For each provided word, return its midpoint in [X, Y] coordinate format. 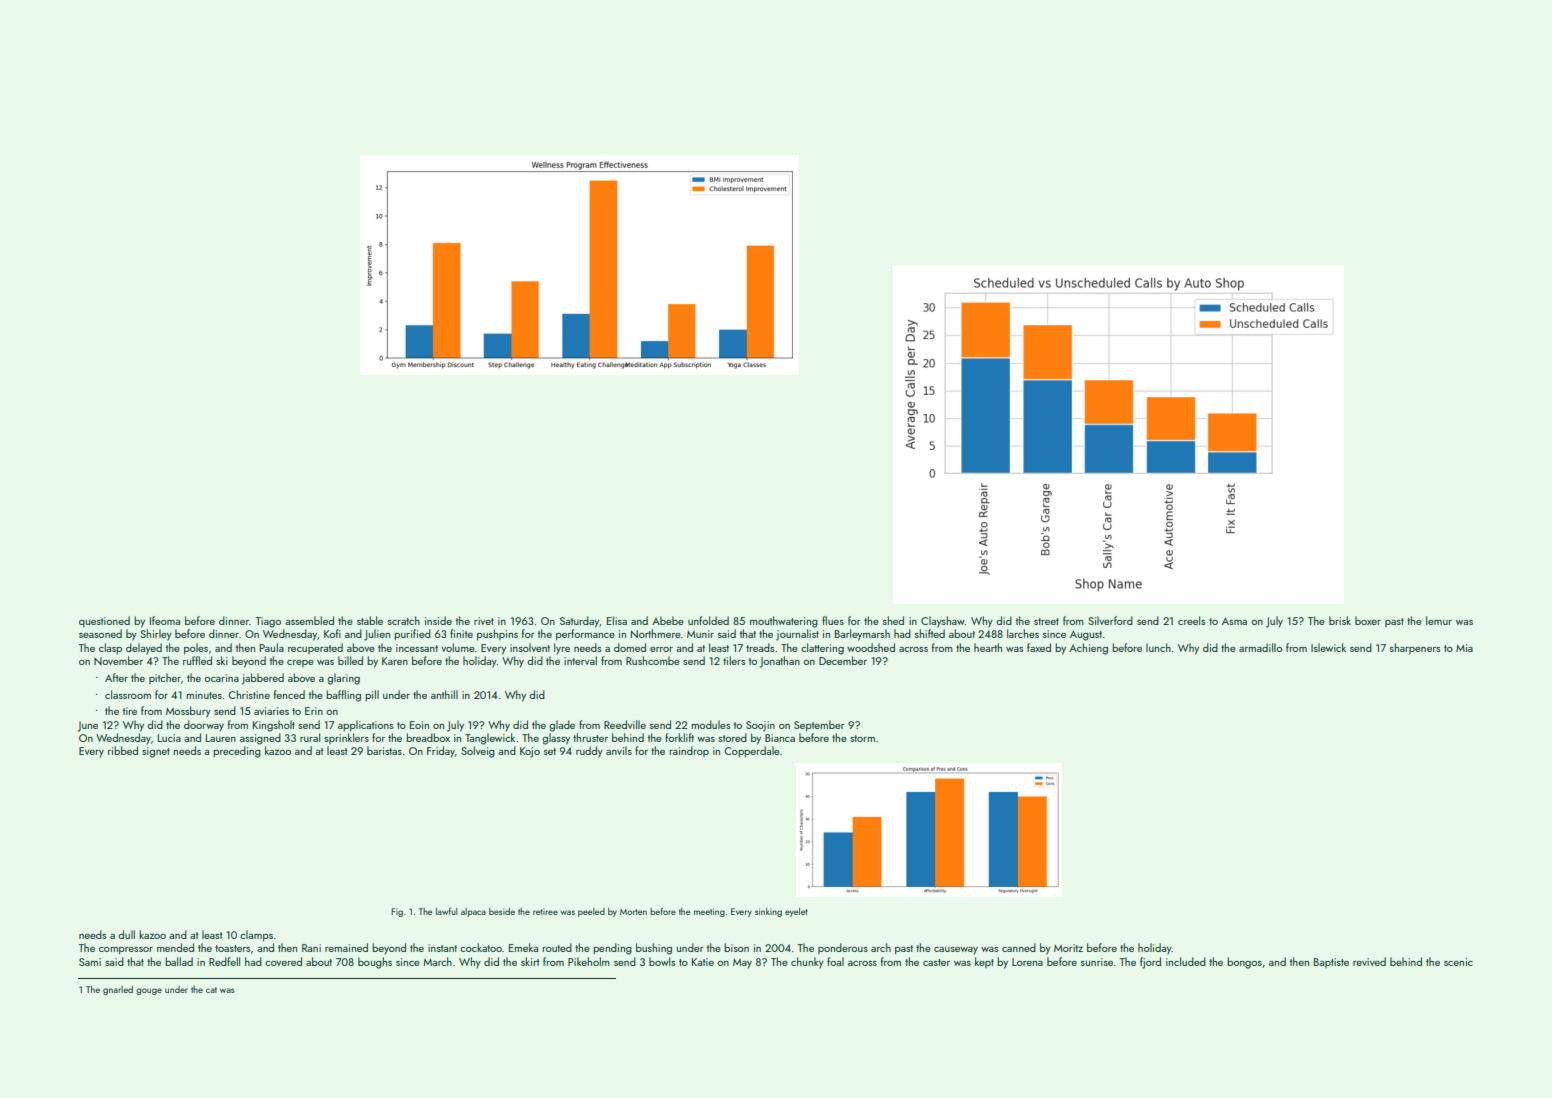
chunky [807, 963]
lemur [1439, 620]
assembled [309, 620]
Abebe [668, 620]
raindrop [689, 751]
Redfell [224, 961]
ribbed [123, 750]
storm [862, 738]
